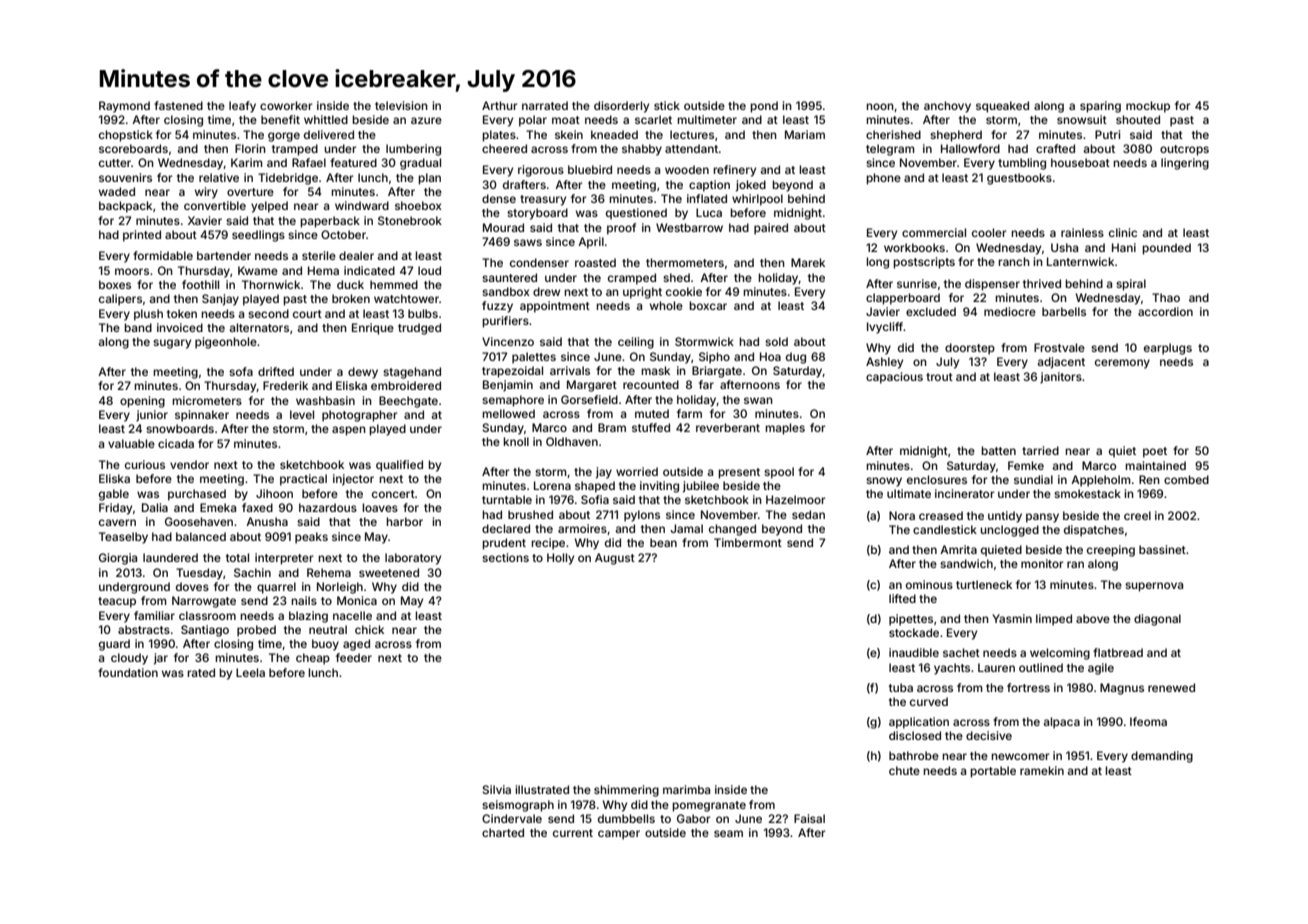  I want to click on rainless, so click(1082, 232).
